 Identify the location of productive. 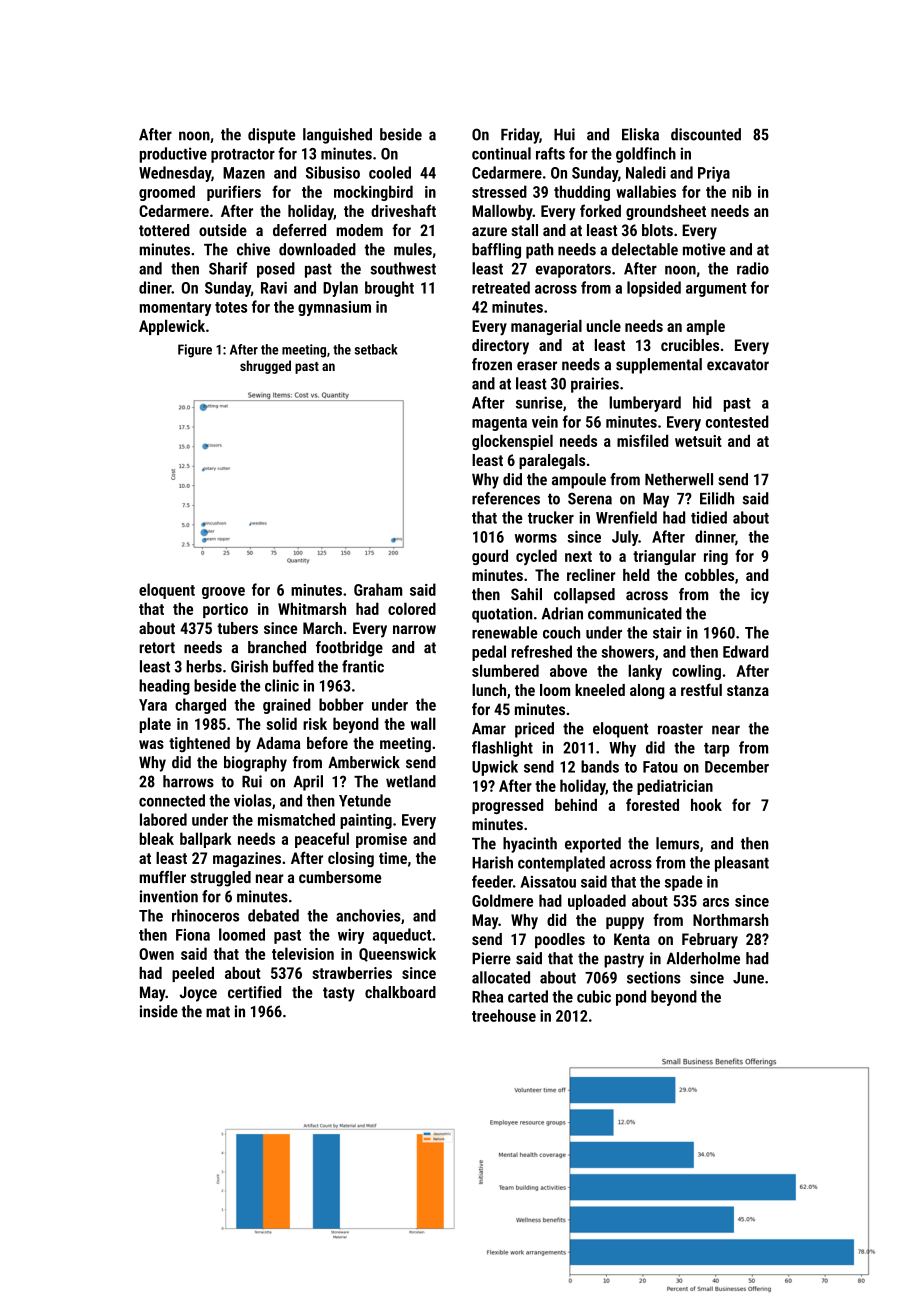
(173, 155).
